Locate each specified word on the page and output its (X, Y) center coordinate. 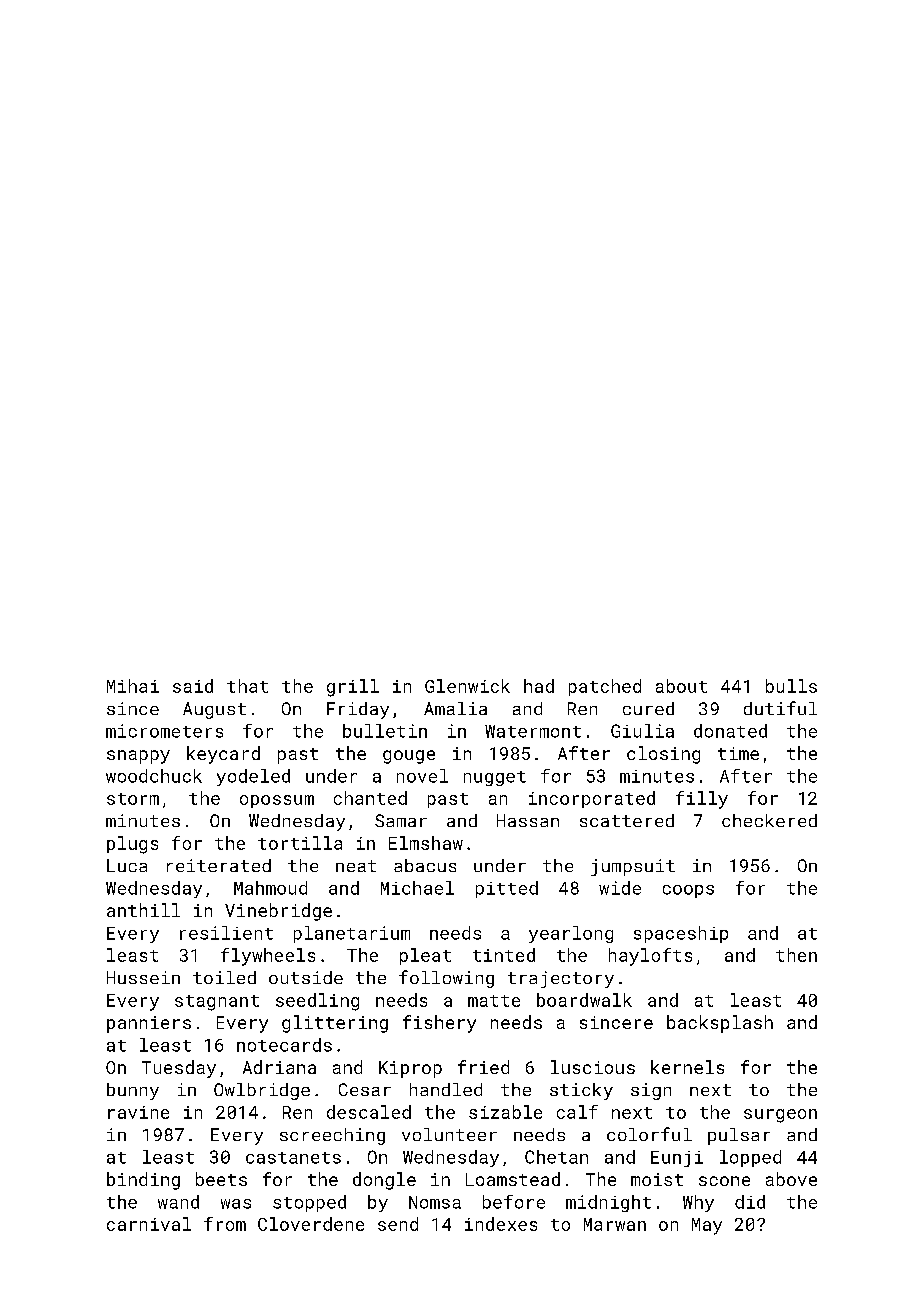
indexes (501, 1224)
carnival (149, 1224)
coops (688, 891)
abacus (425, 865)
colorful (649, 1134)
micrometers (164, 731)
